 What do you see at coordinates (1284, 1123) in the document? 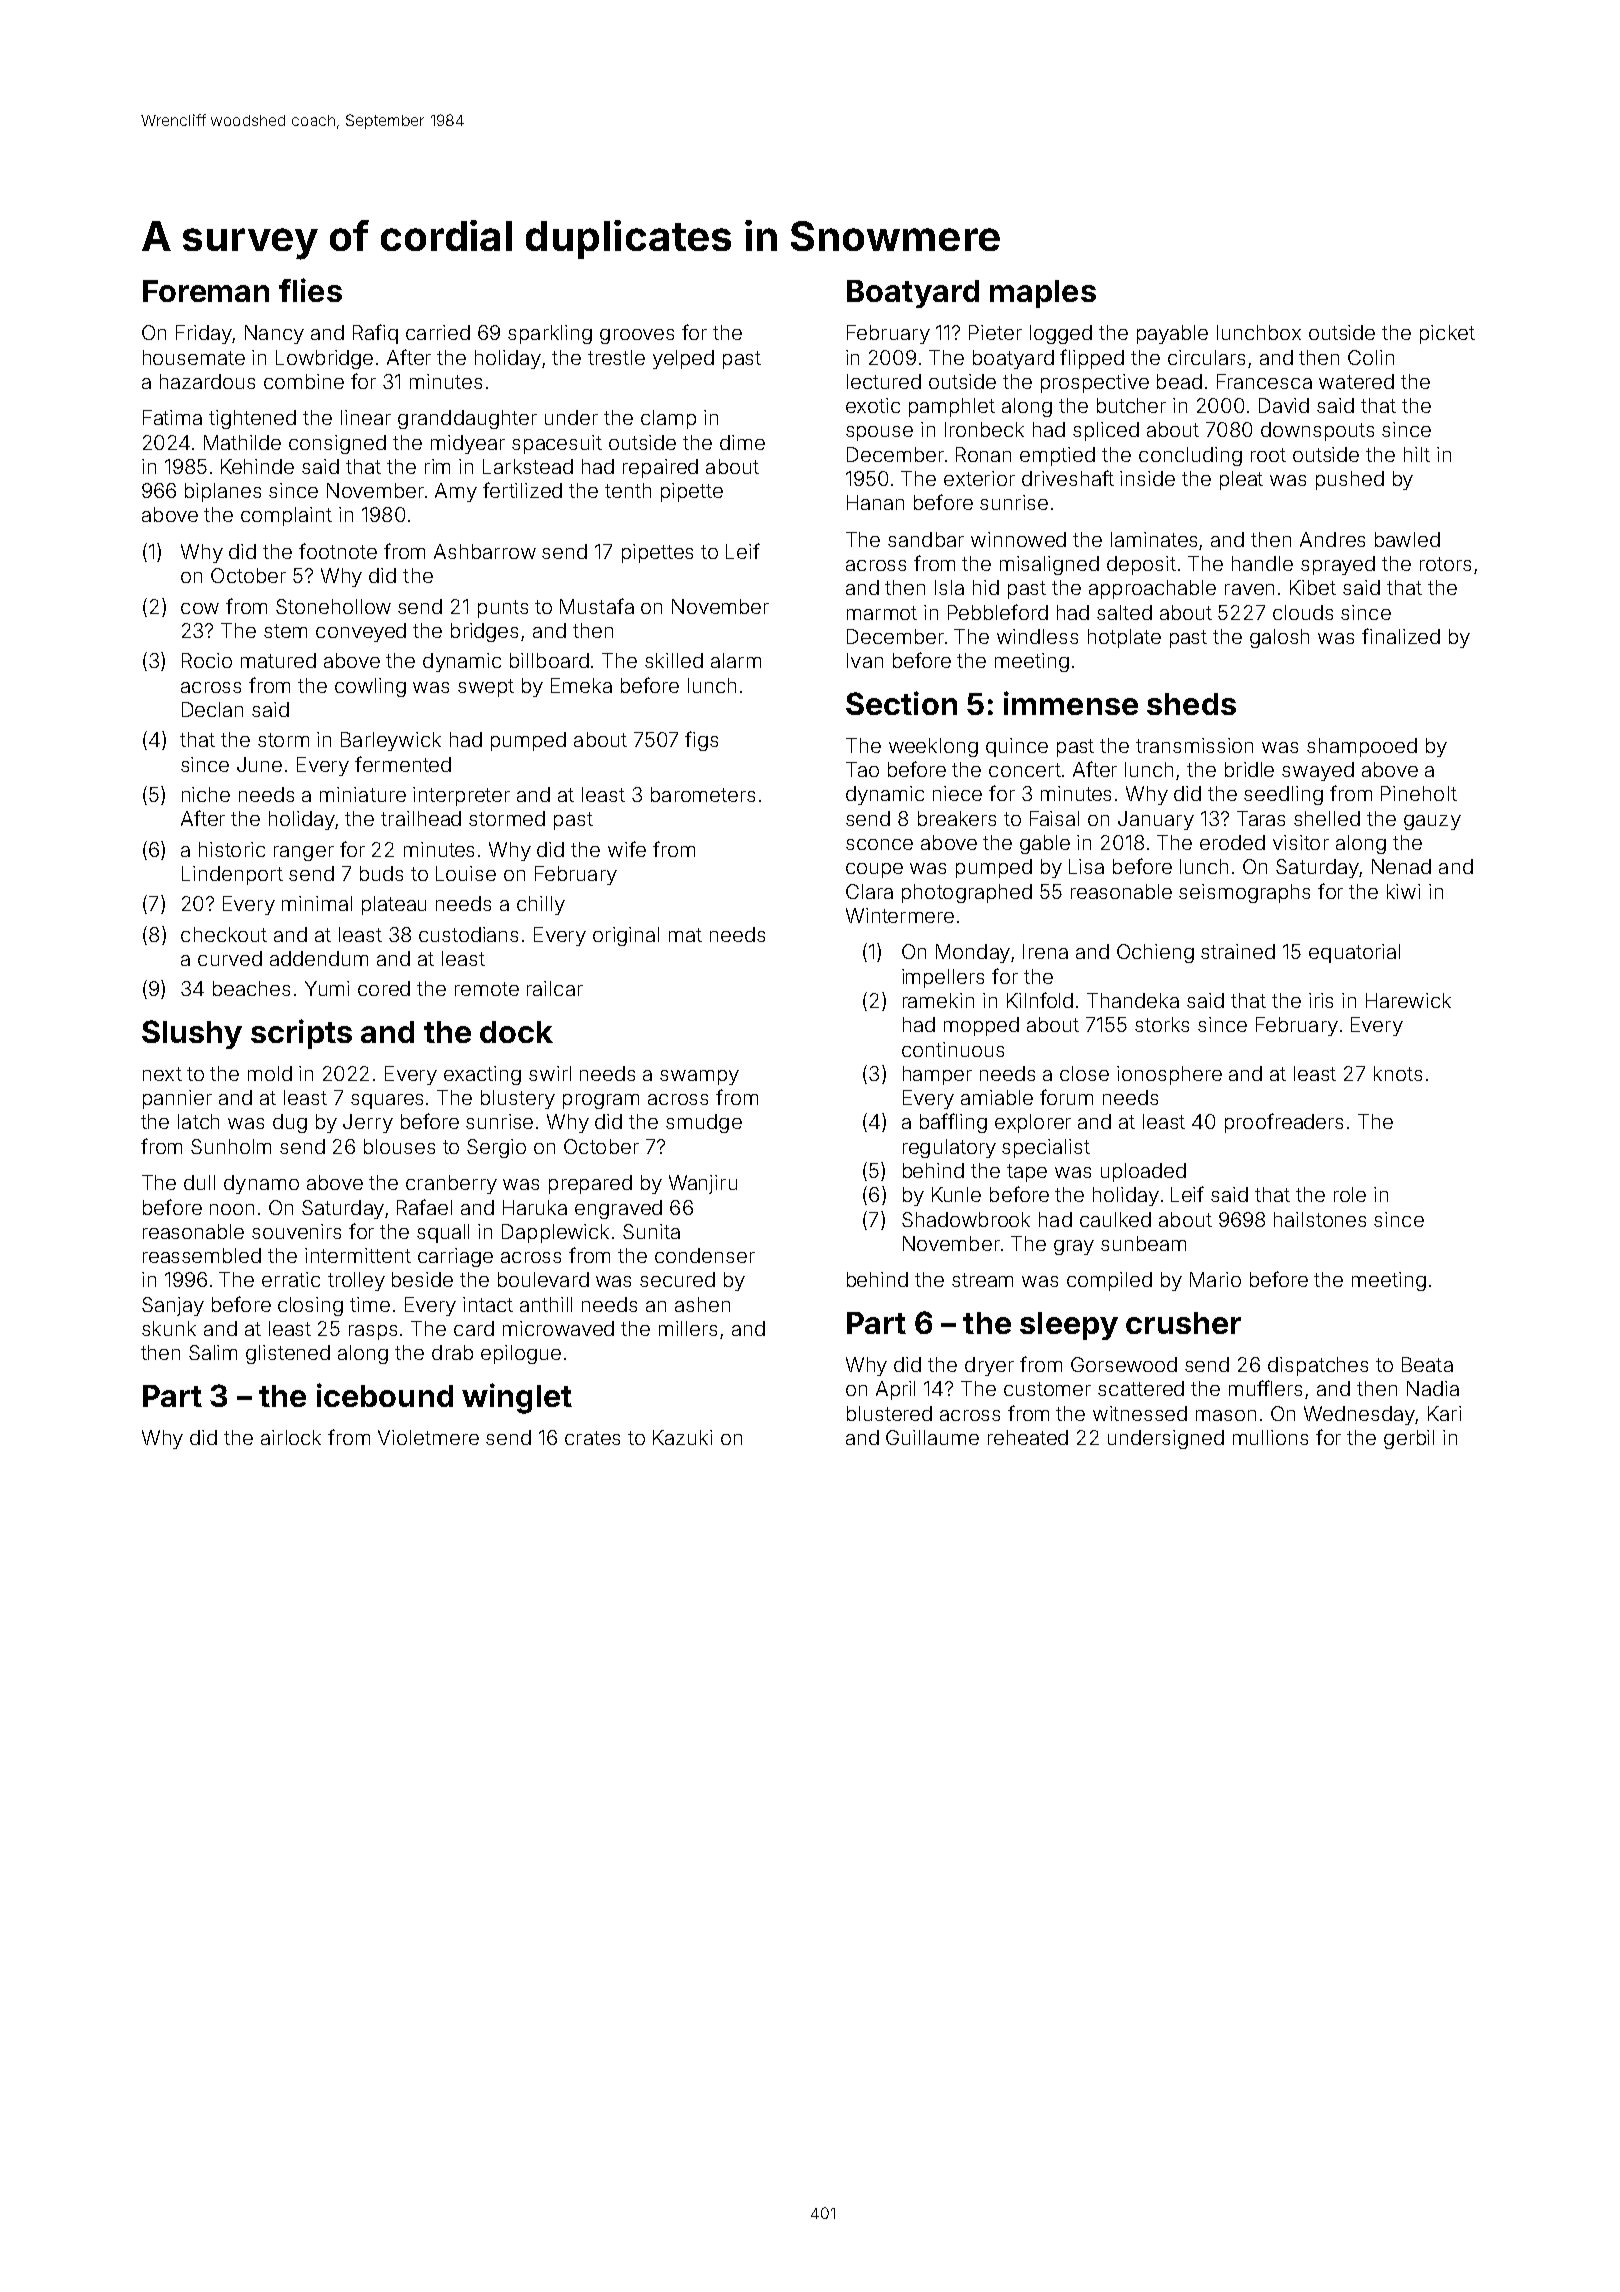
I see `proofreaders` at bounding box center [1284, 1123].
